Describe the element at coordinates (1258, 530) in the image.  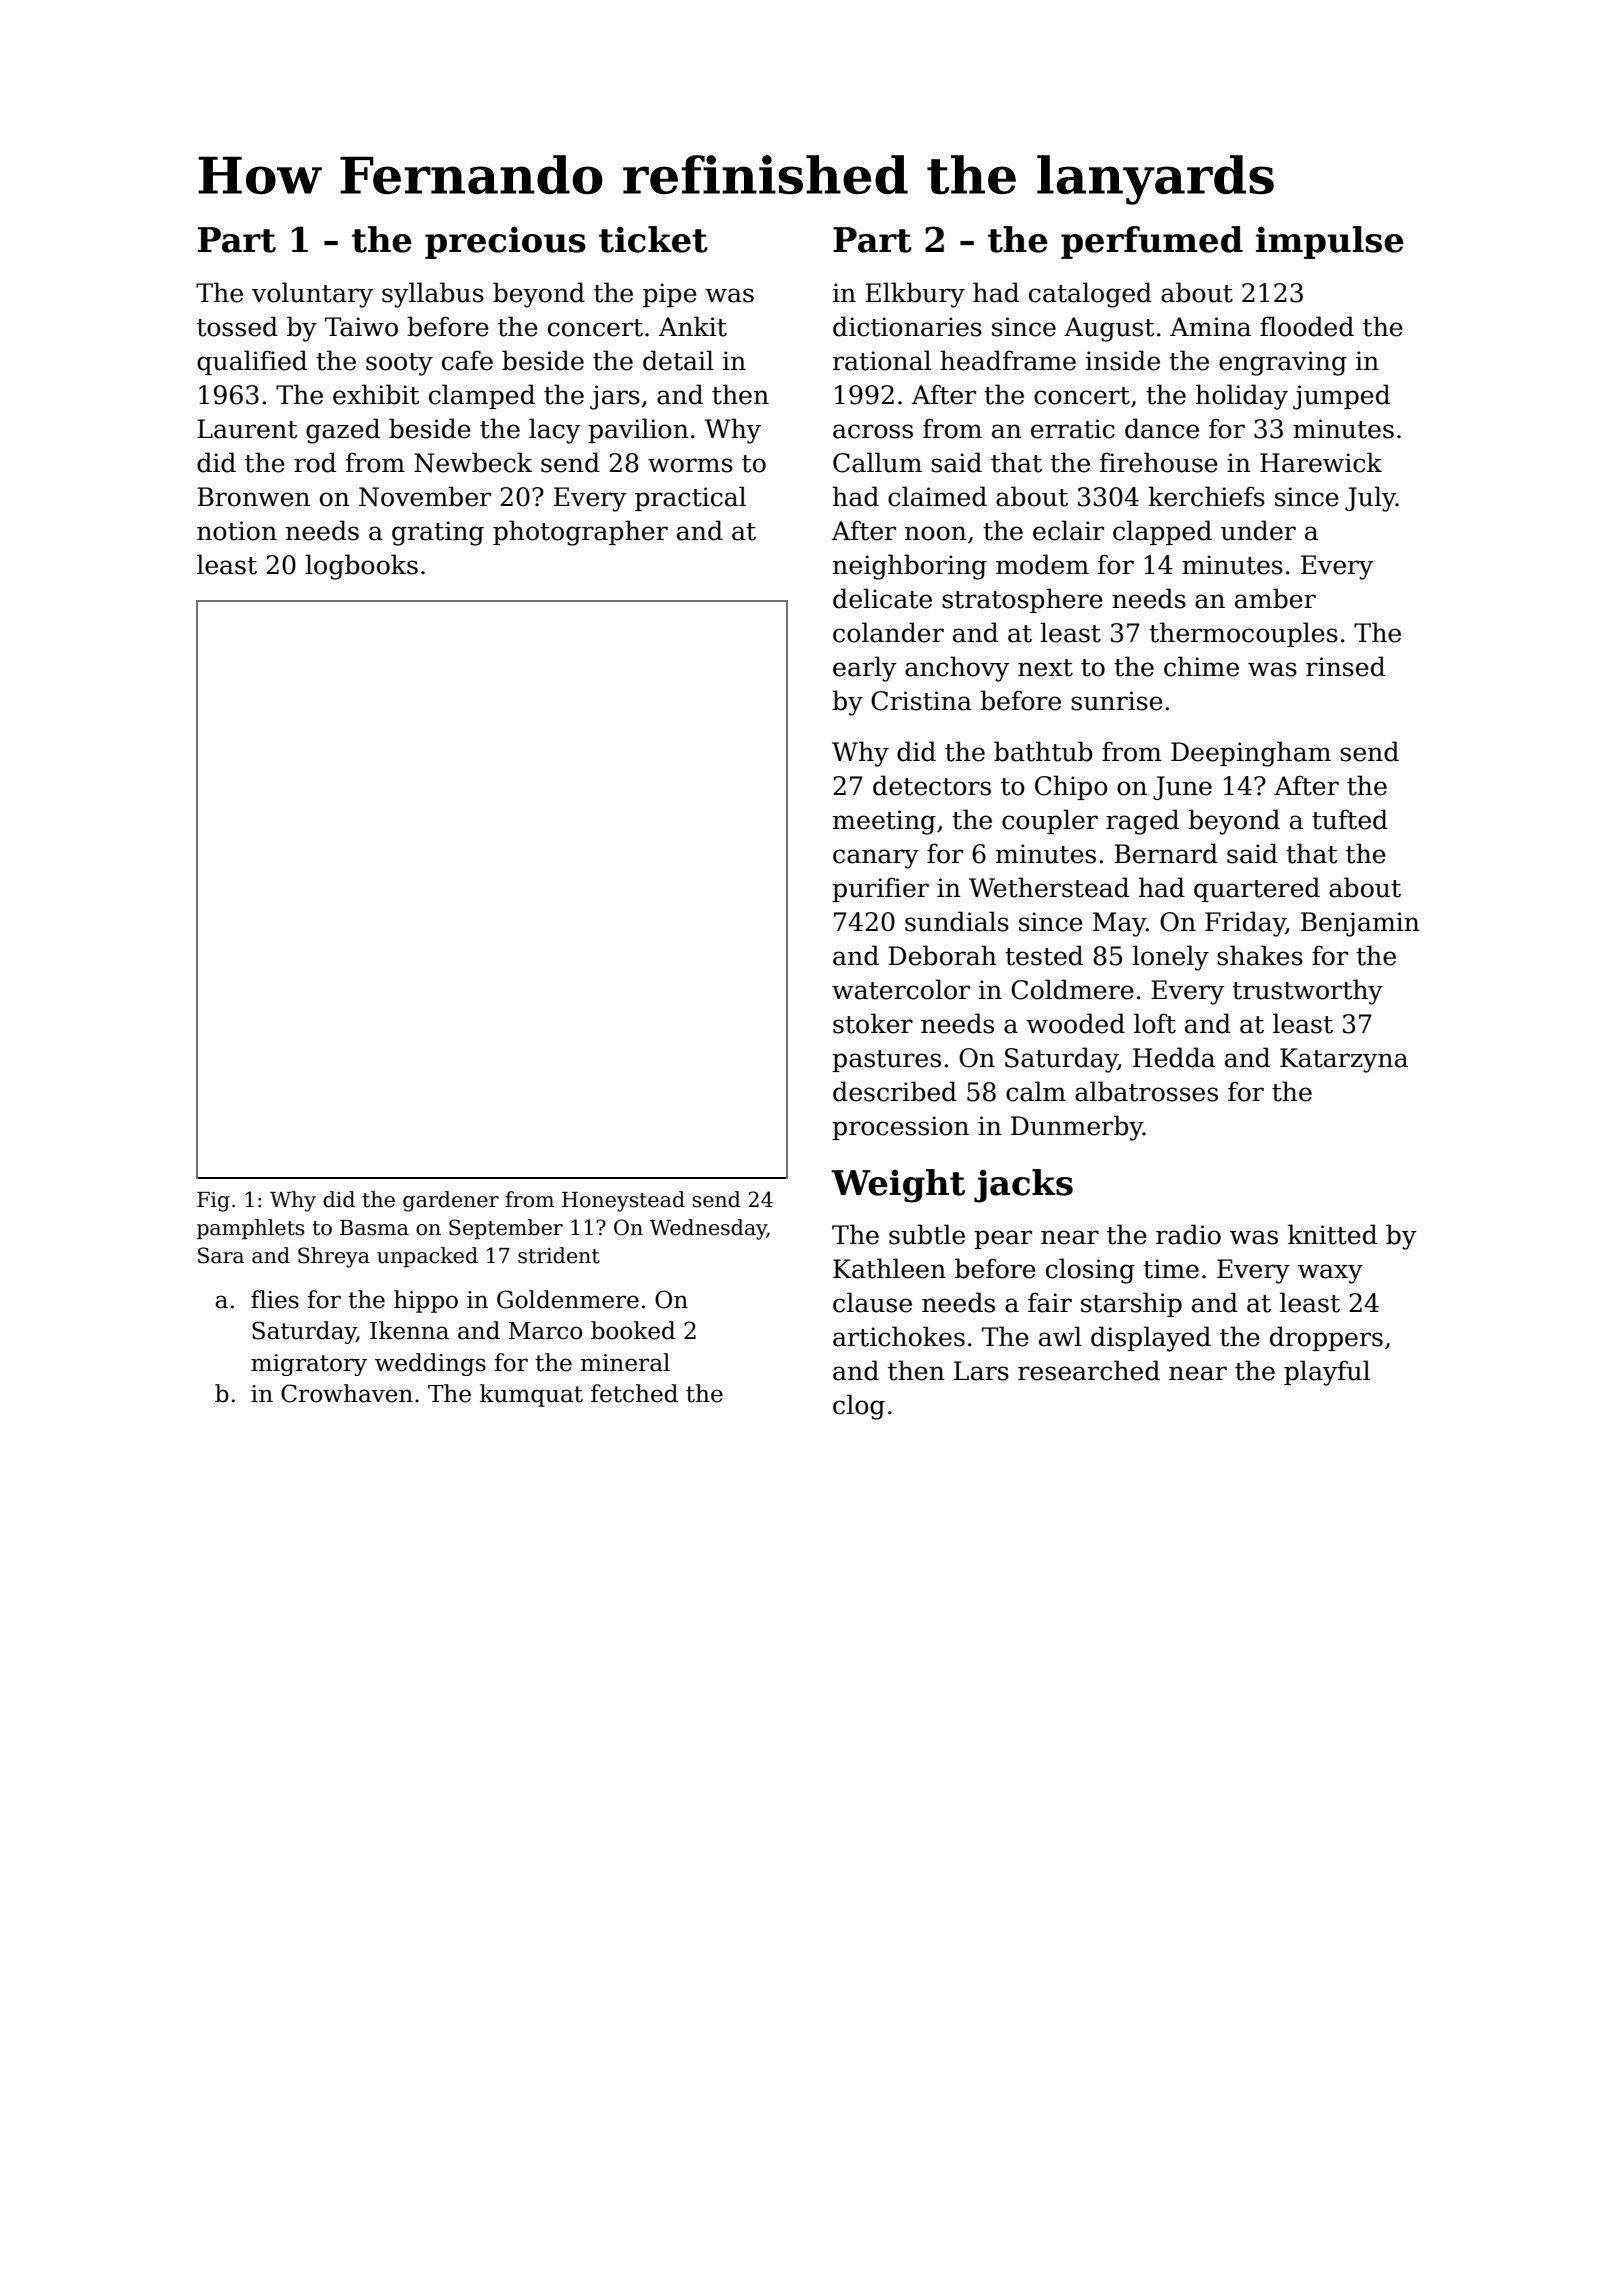
I see `under` at that location.
